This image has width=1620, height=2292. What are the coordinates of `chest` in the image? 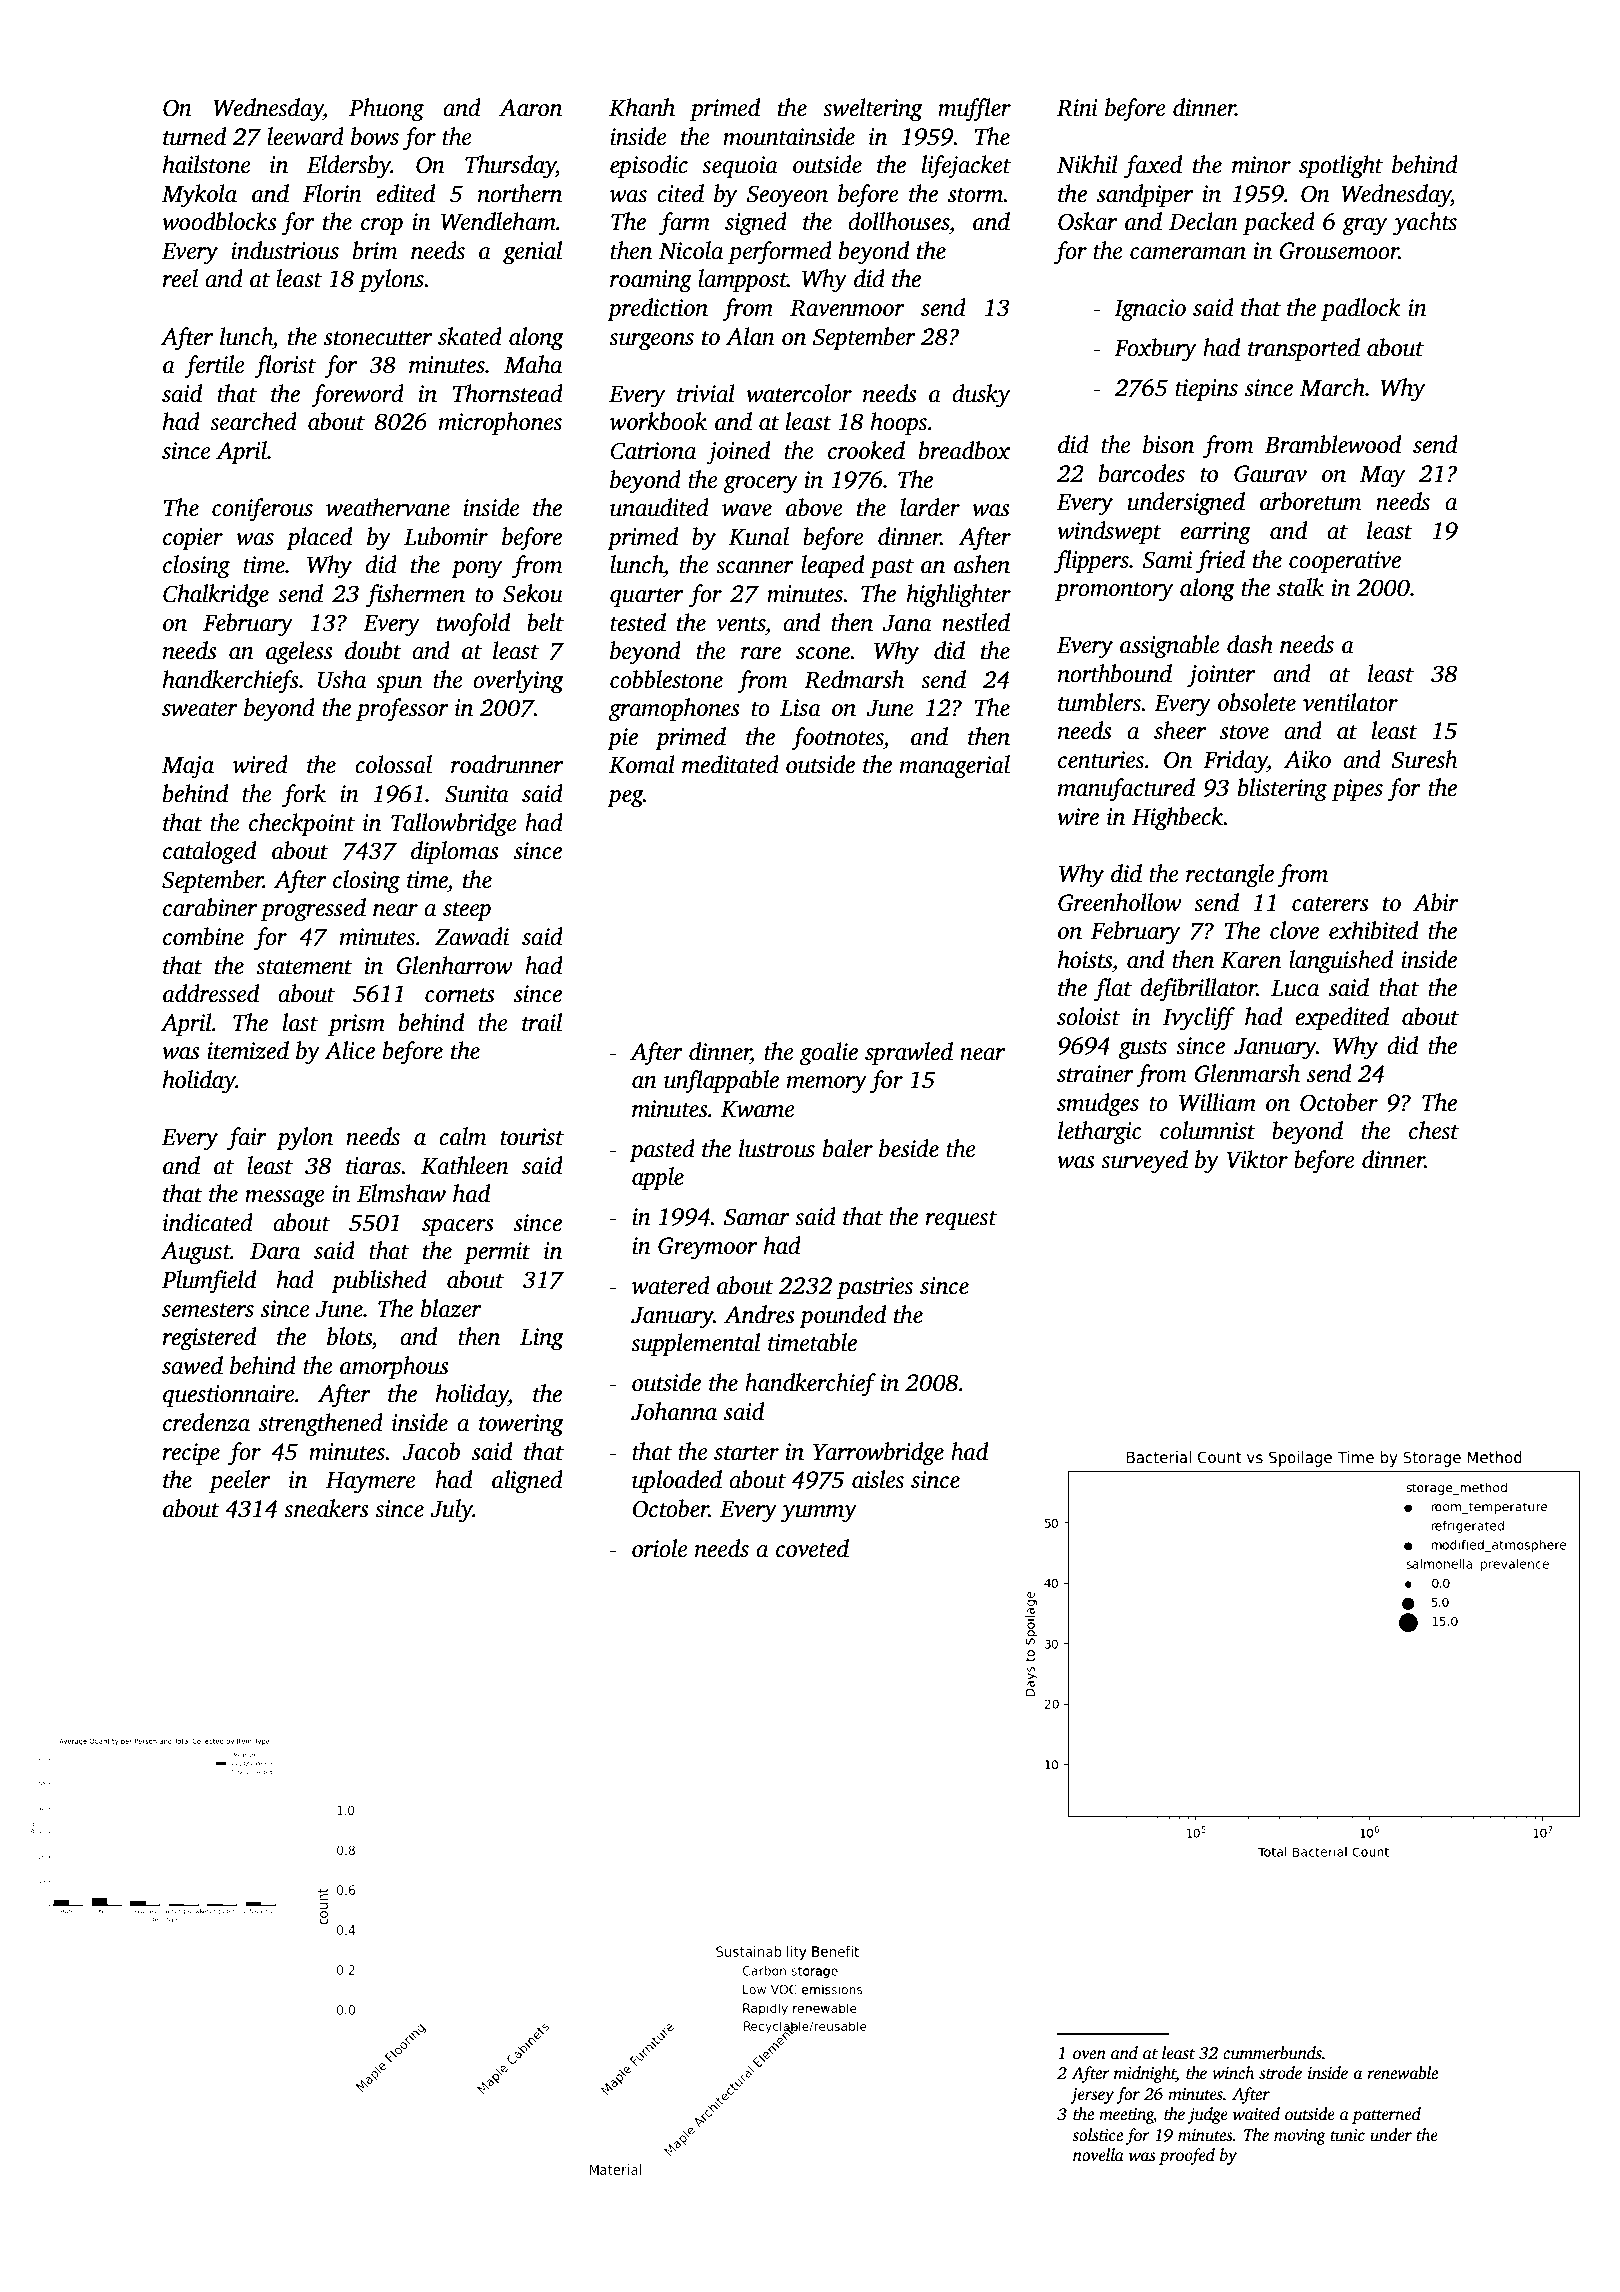 It's located at (1434, 1130).
